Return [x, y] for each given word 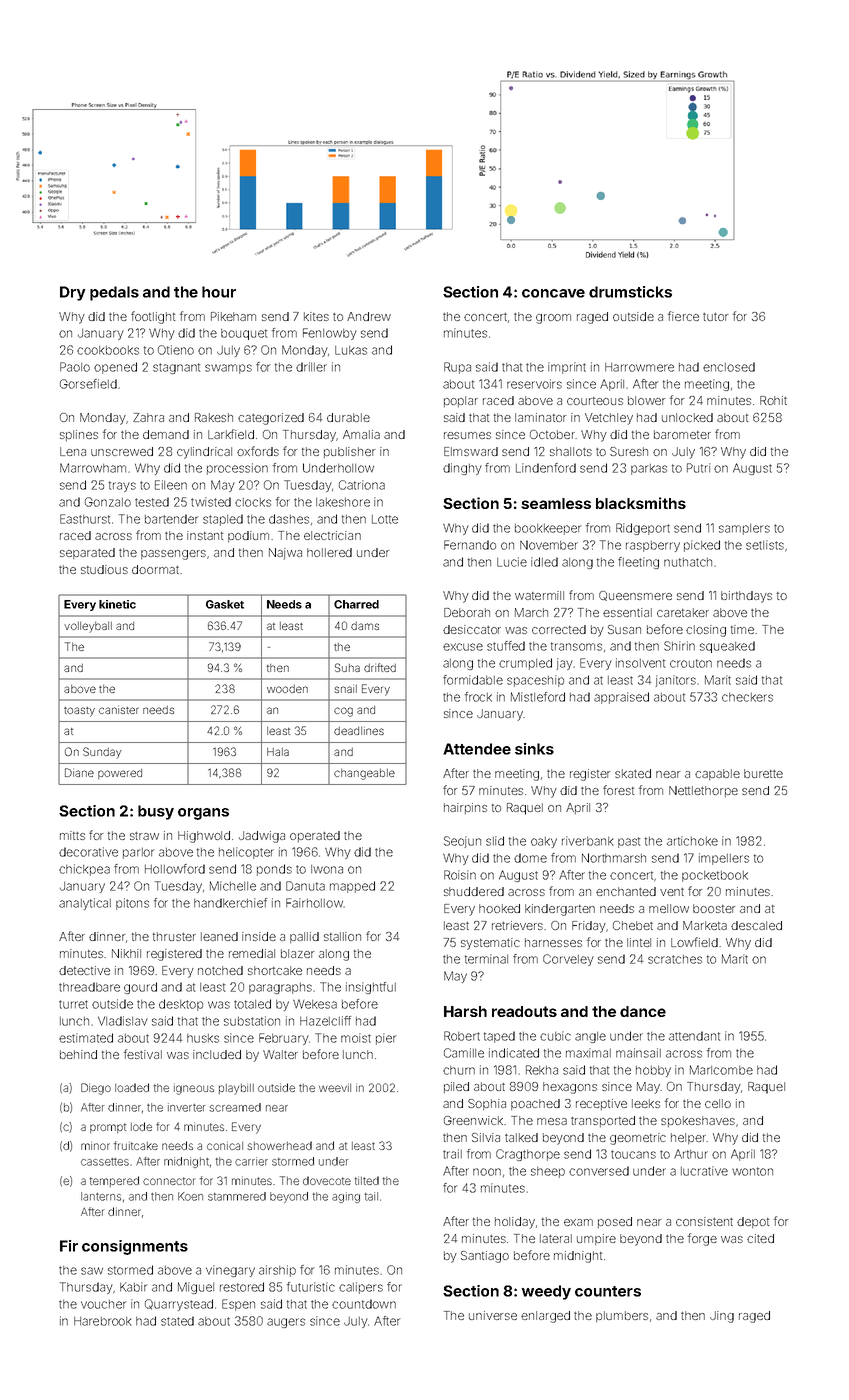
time [742, 629]
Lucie [512, 562]
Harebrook [103, 1321]
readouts [524, 1011]
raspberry [653, 546]
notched [220, 970]
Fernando [470, 545]
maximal [588, 1053]
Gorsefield [88, 384]
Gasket [225, 604]
